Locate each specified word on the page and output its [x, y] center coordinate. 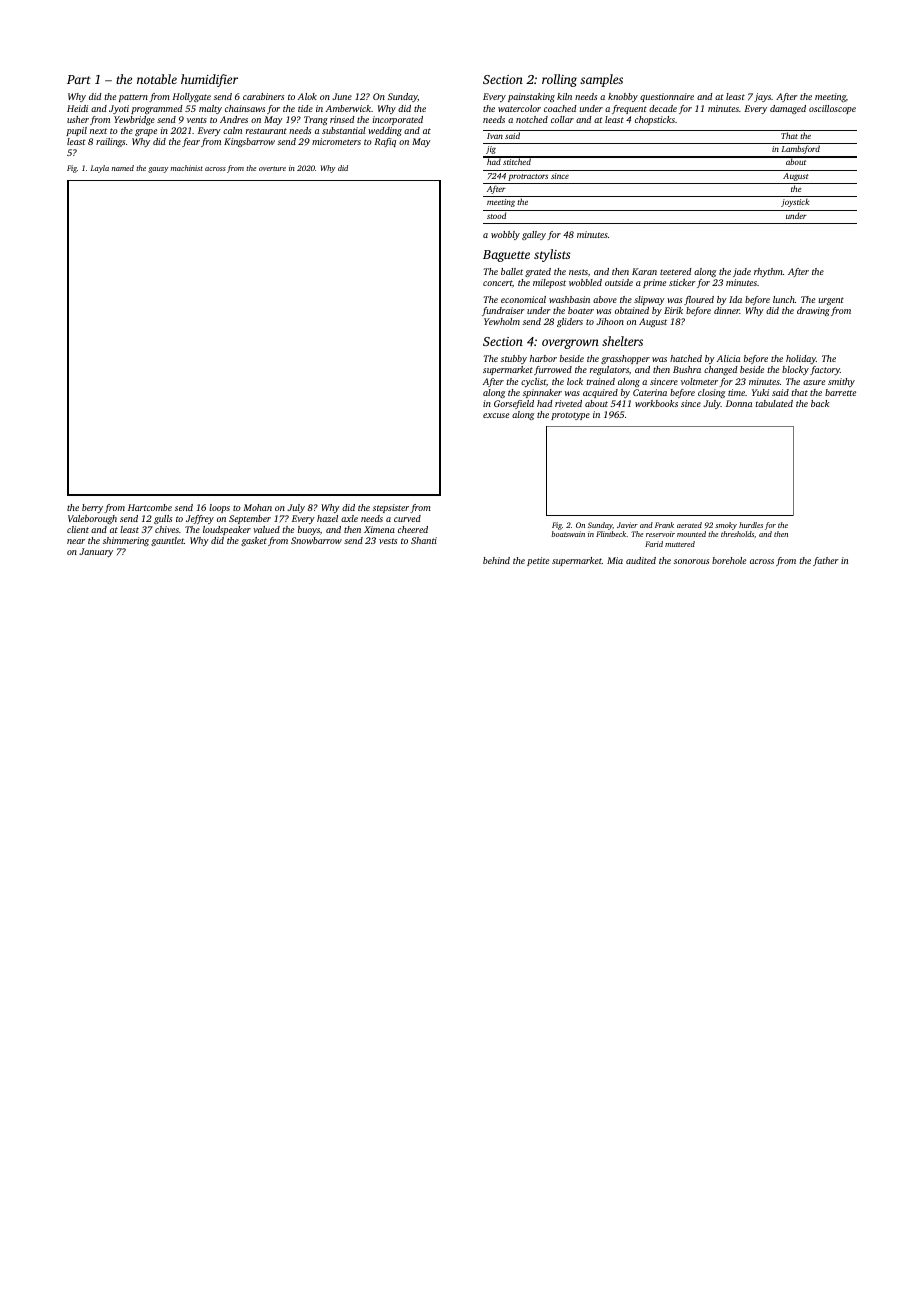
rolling [559, 80]
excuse [496, 415]
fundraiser [503, 311]
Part [79, 79]
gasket [254, 541]
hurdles [751, 525]
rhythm [768, 272]
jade [742, 272]
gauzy [158, 170]
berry [92, 508]
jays [762, 97]
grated [538, 272]
